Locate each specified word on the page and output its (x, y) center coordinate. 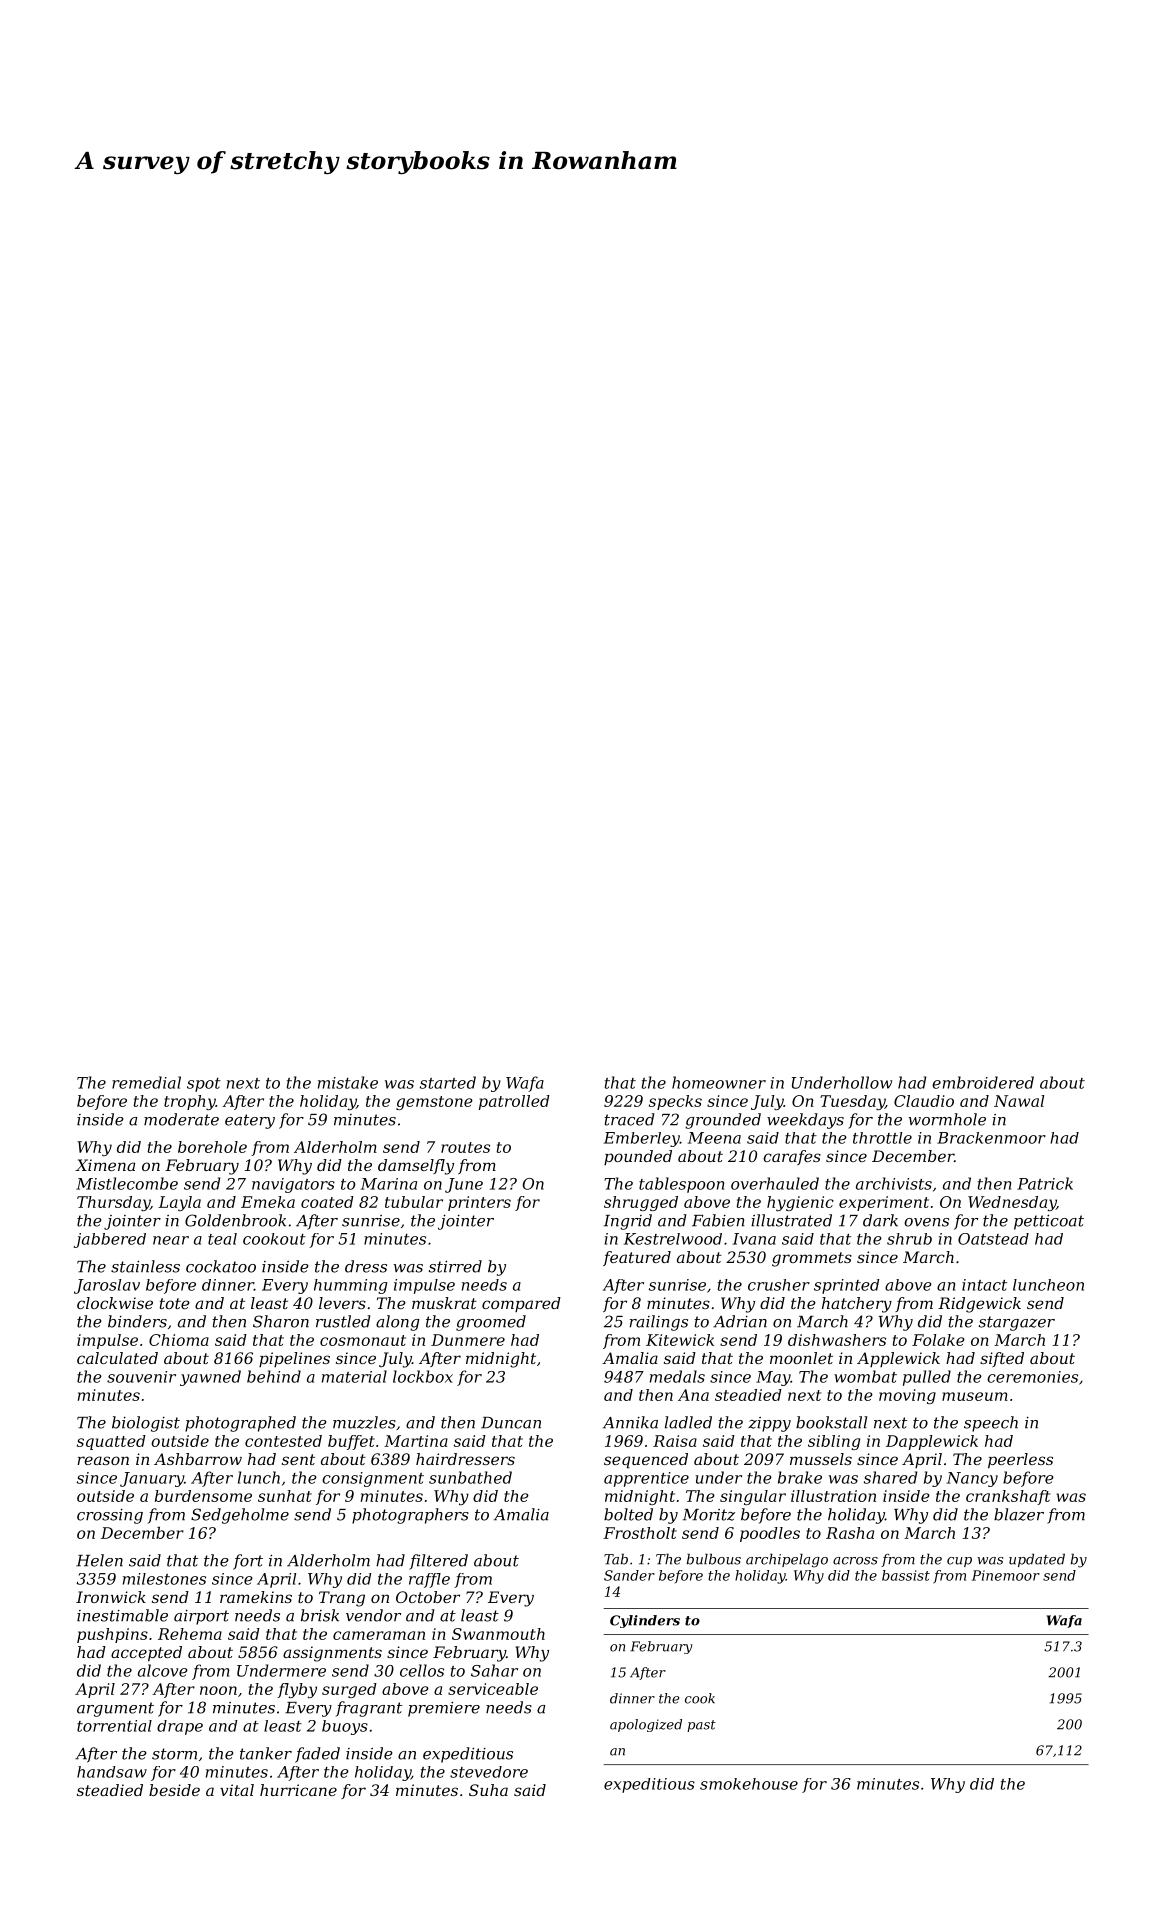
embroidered (983, 1082)
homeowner (719, 1082)
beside (174, 1790)
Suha (488, 1790)
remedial (146, 1082)
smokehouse (749, 1784)
